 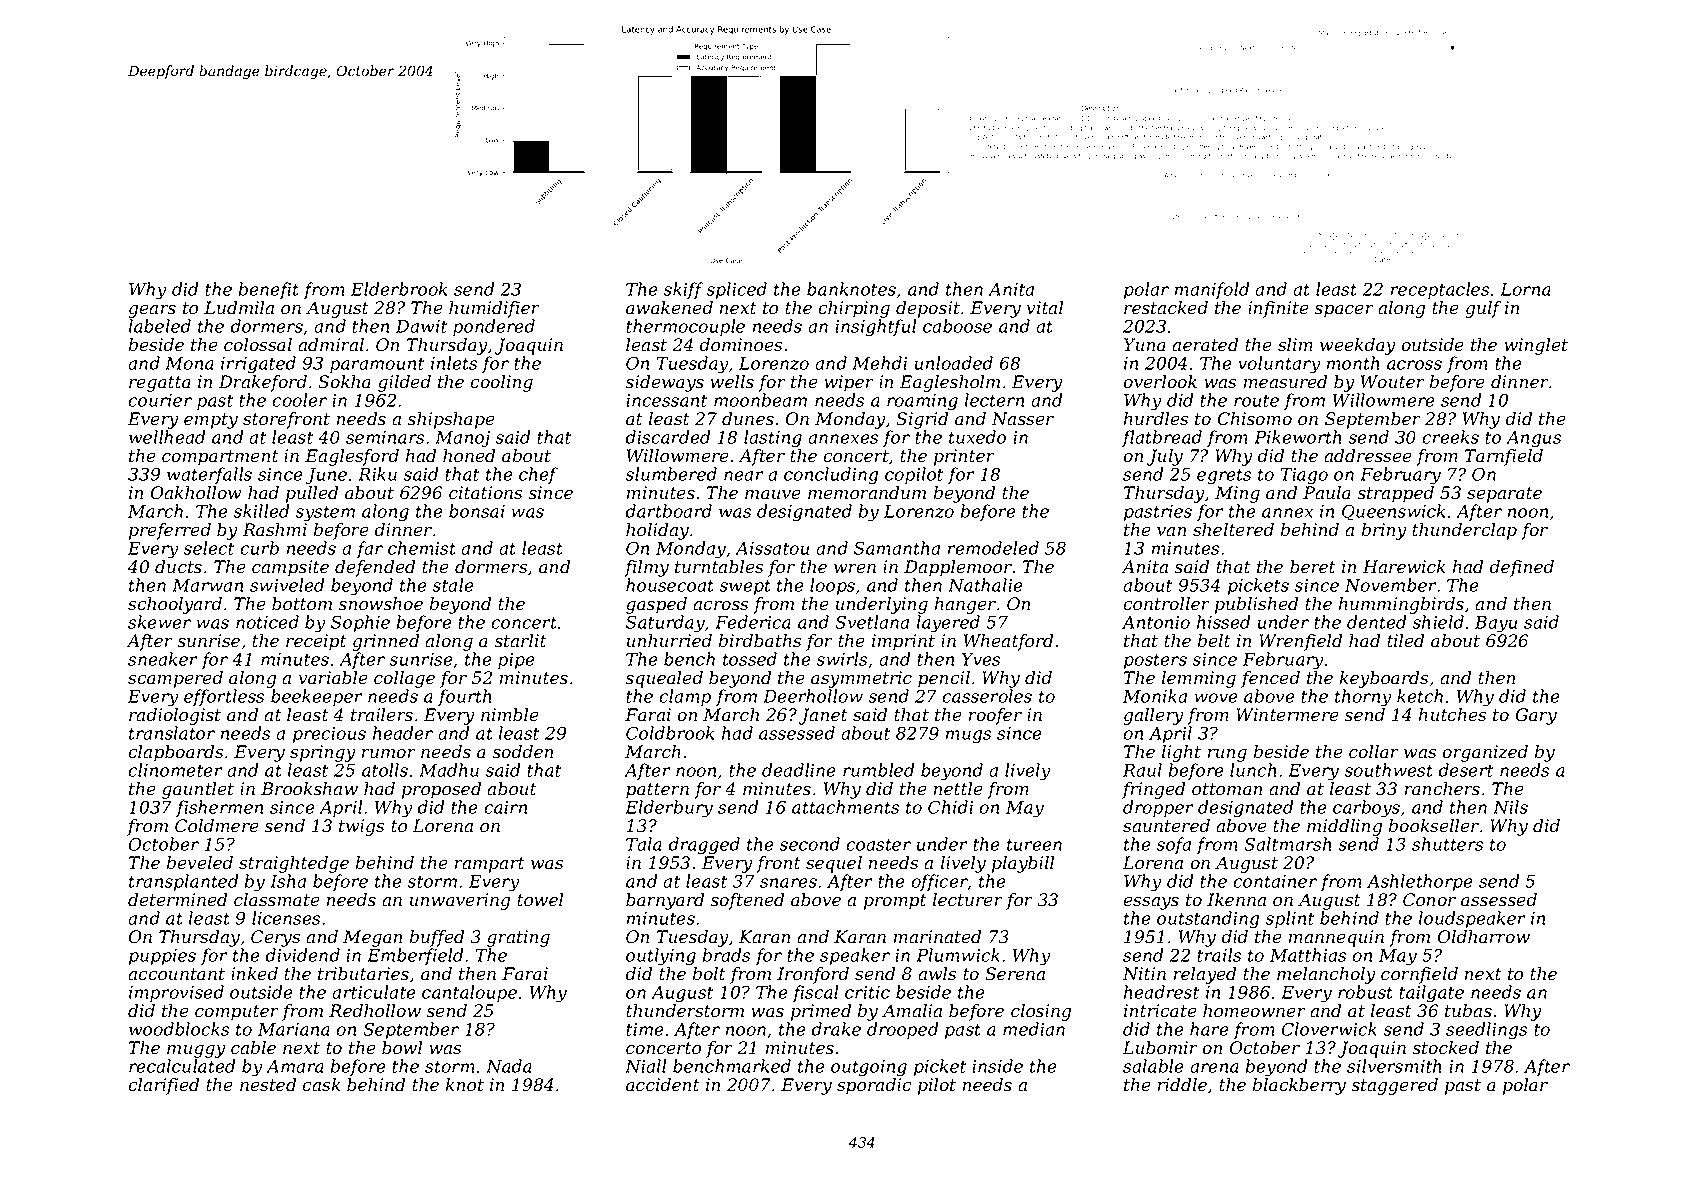 What do you see at coordinates (399, 289) in the screenshot?
I see `Elderbrook` at bounding box center [399, 289].
